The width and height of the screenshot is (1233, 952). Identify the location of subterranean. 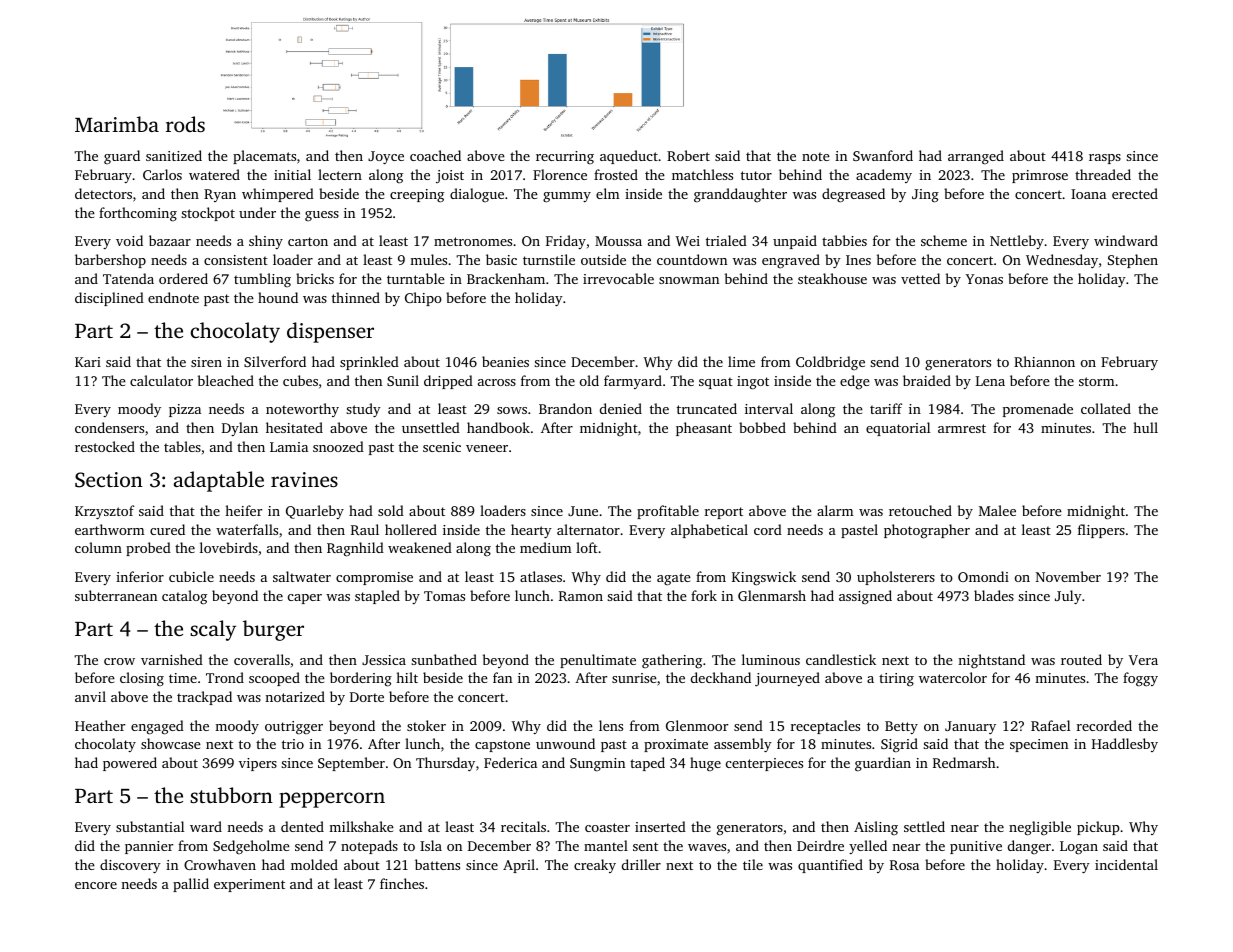
(116, 595).
